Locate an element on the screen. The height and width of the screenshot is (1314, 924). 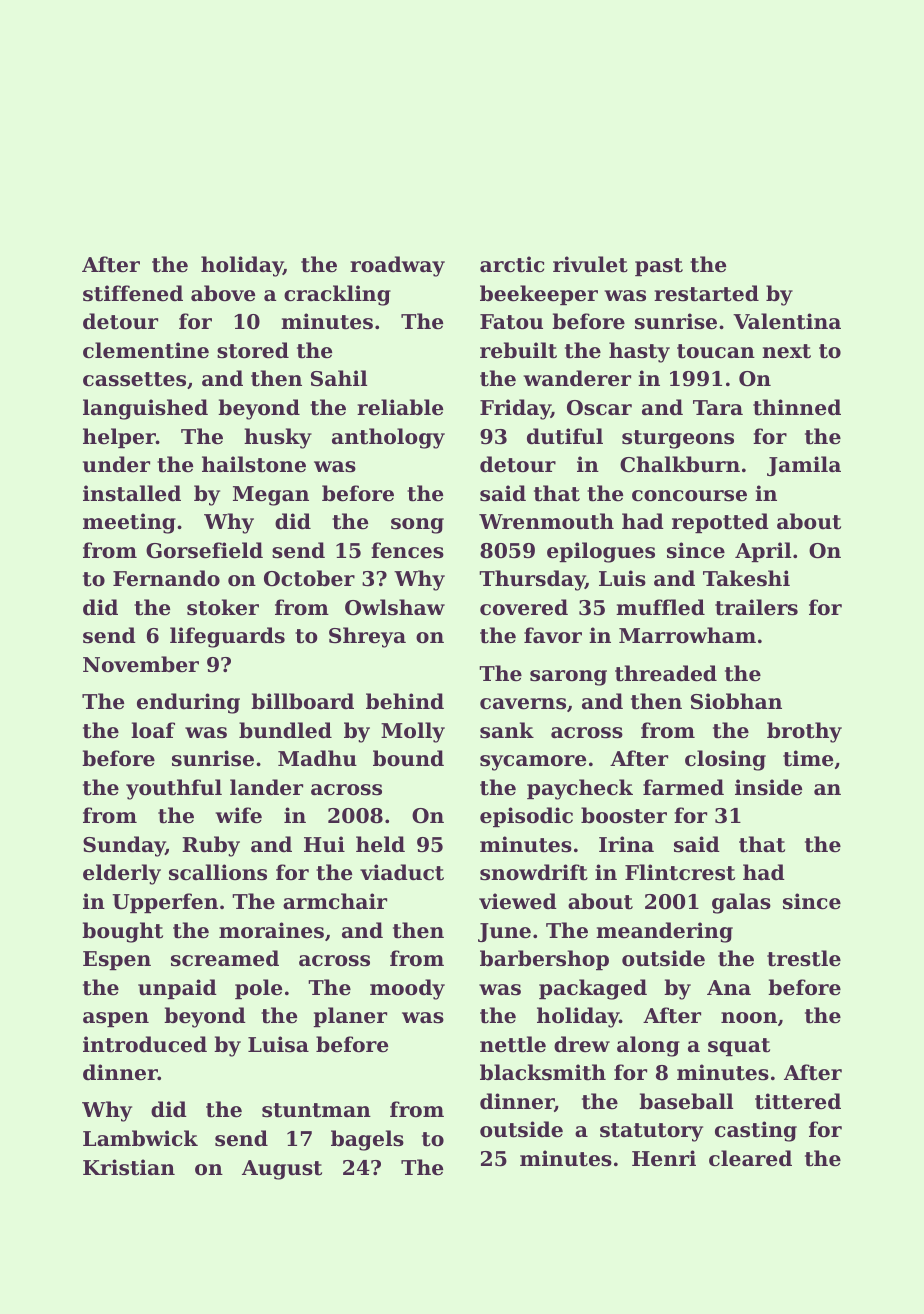
dutiful is located at coordinates (565, 436).
